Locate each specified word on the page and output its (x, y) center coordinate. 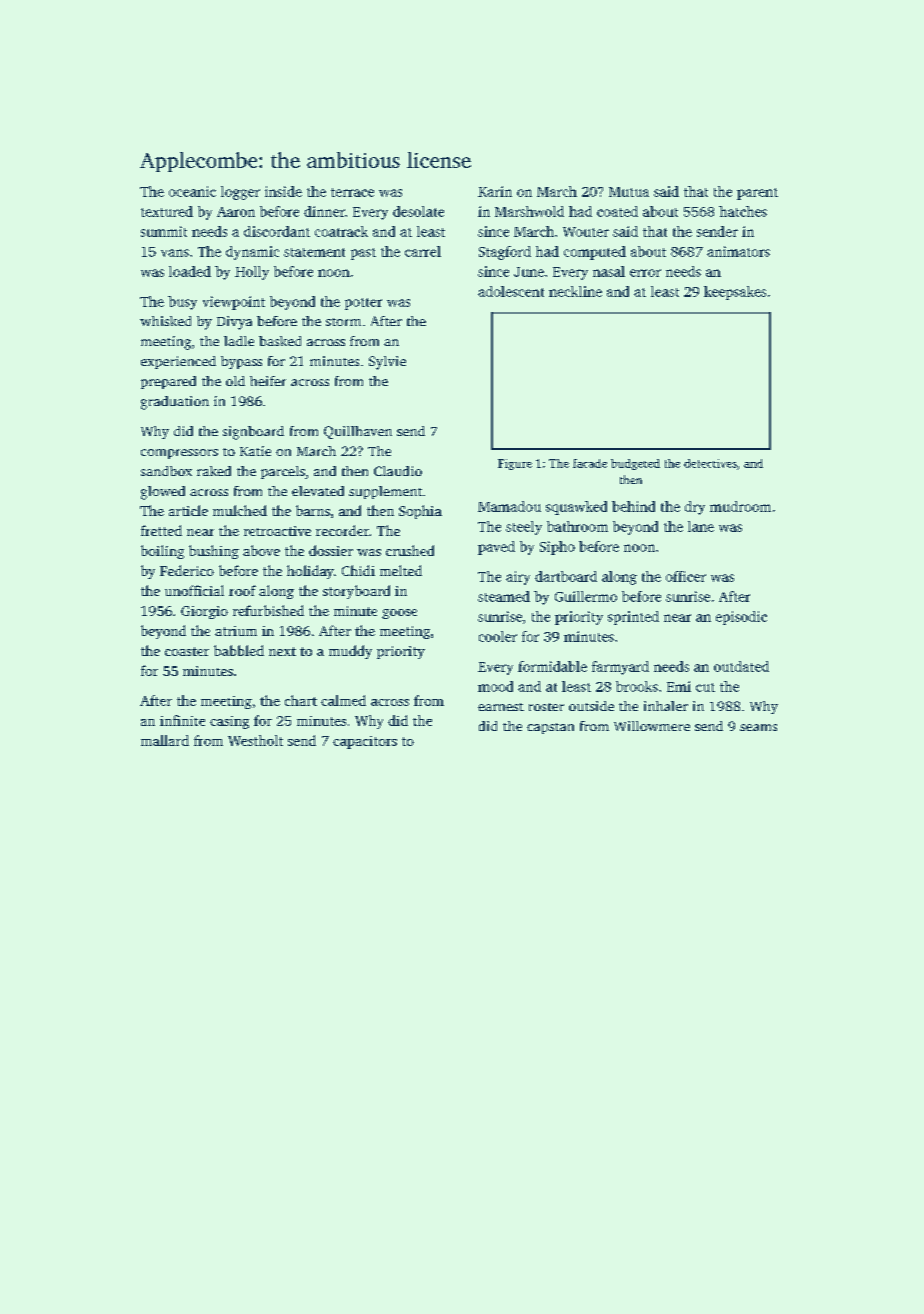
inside (283, 191)
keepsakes (735, 293)
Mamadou (509, 506)
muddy (350, 652)
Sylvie (387, 363)
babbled (239, 650)
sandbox (166, 471)
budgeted (635, 464)
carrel (423, 251)
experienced (178, 362)
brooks (637, 686)
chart (301, 700)
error (645, 273)
